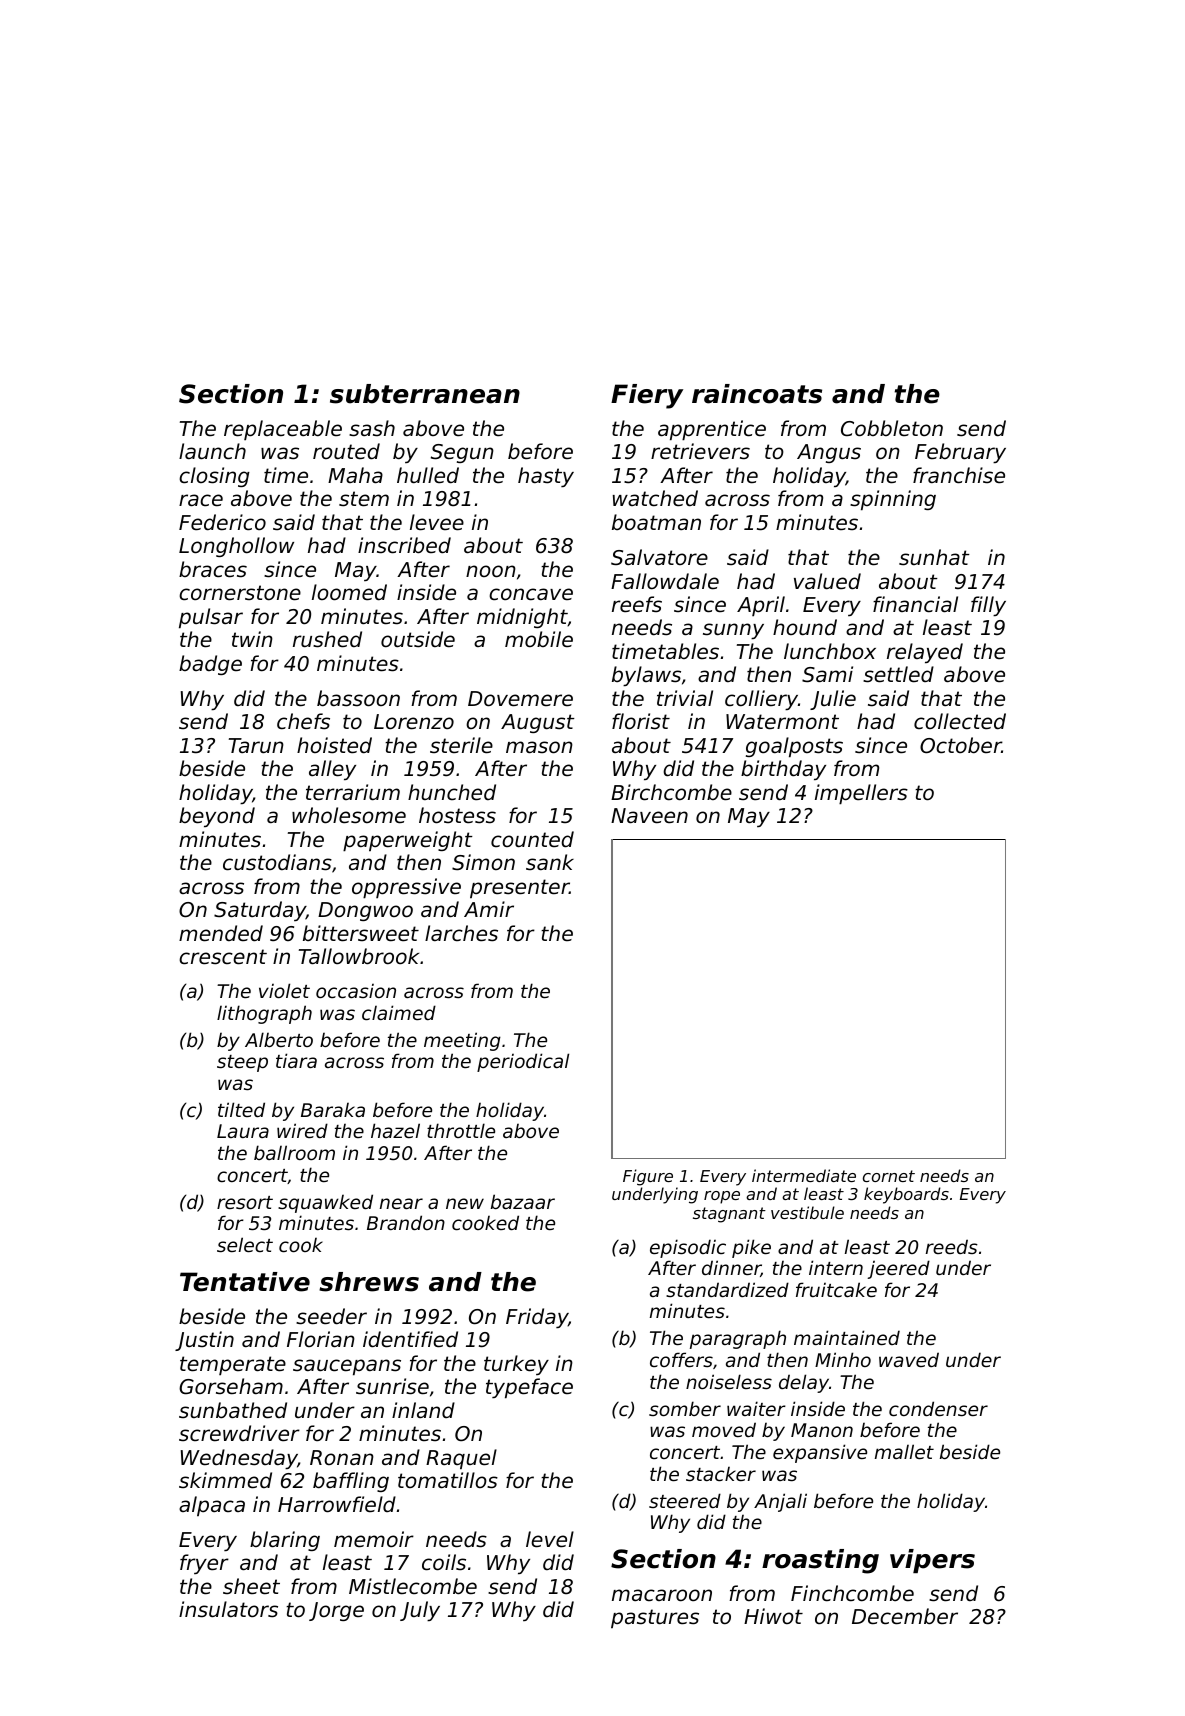 Image resolution: width=1185 pixels, height=1716 pixels. I want to click on steered, so click(685, 1500).
